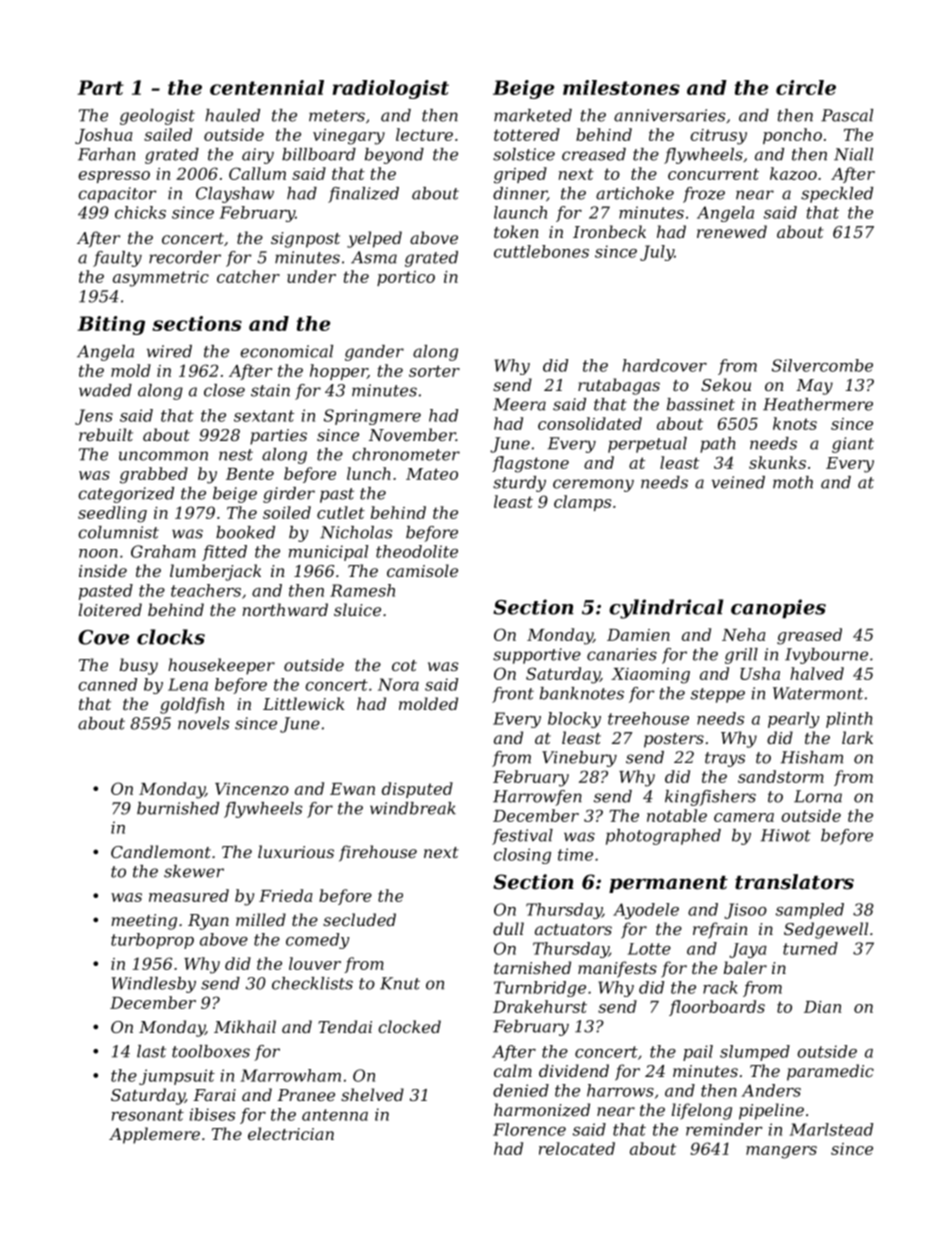 The width and height of the screenshot is (952, 1233). I want to click on Silvercombe, so click(822, 365).
